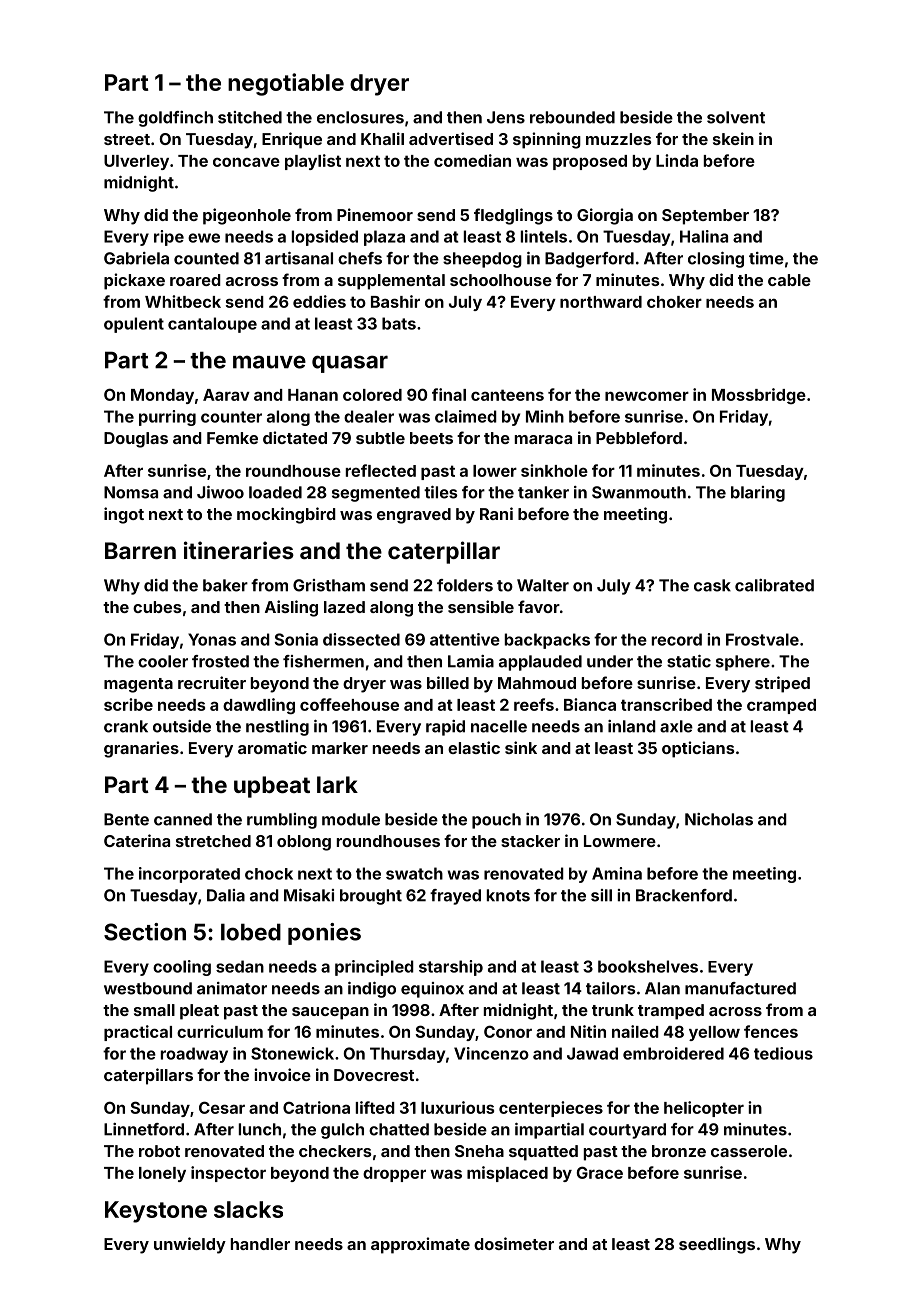  Describe the element at coordinates (572, 117) in the screenshot. I see `rebounded` at that location.
